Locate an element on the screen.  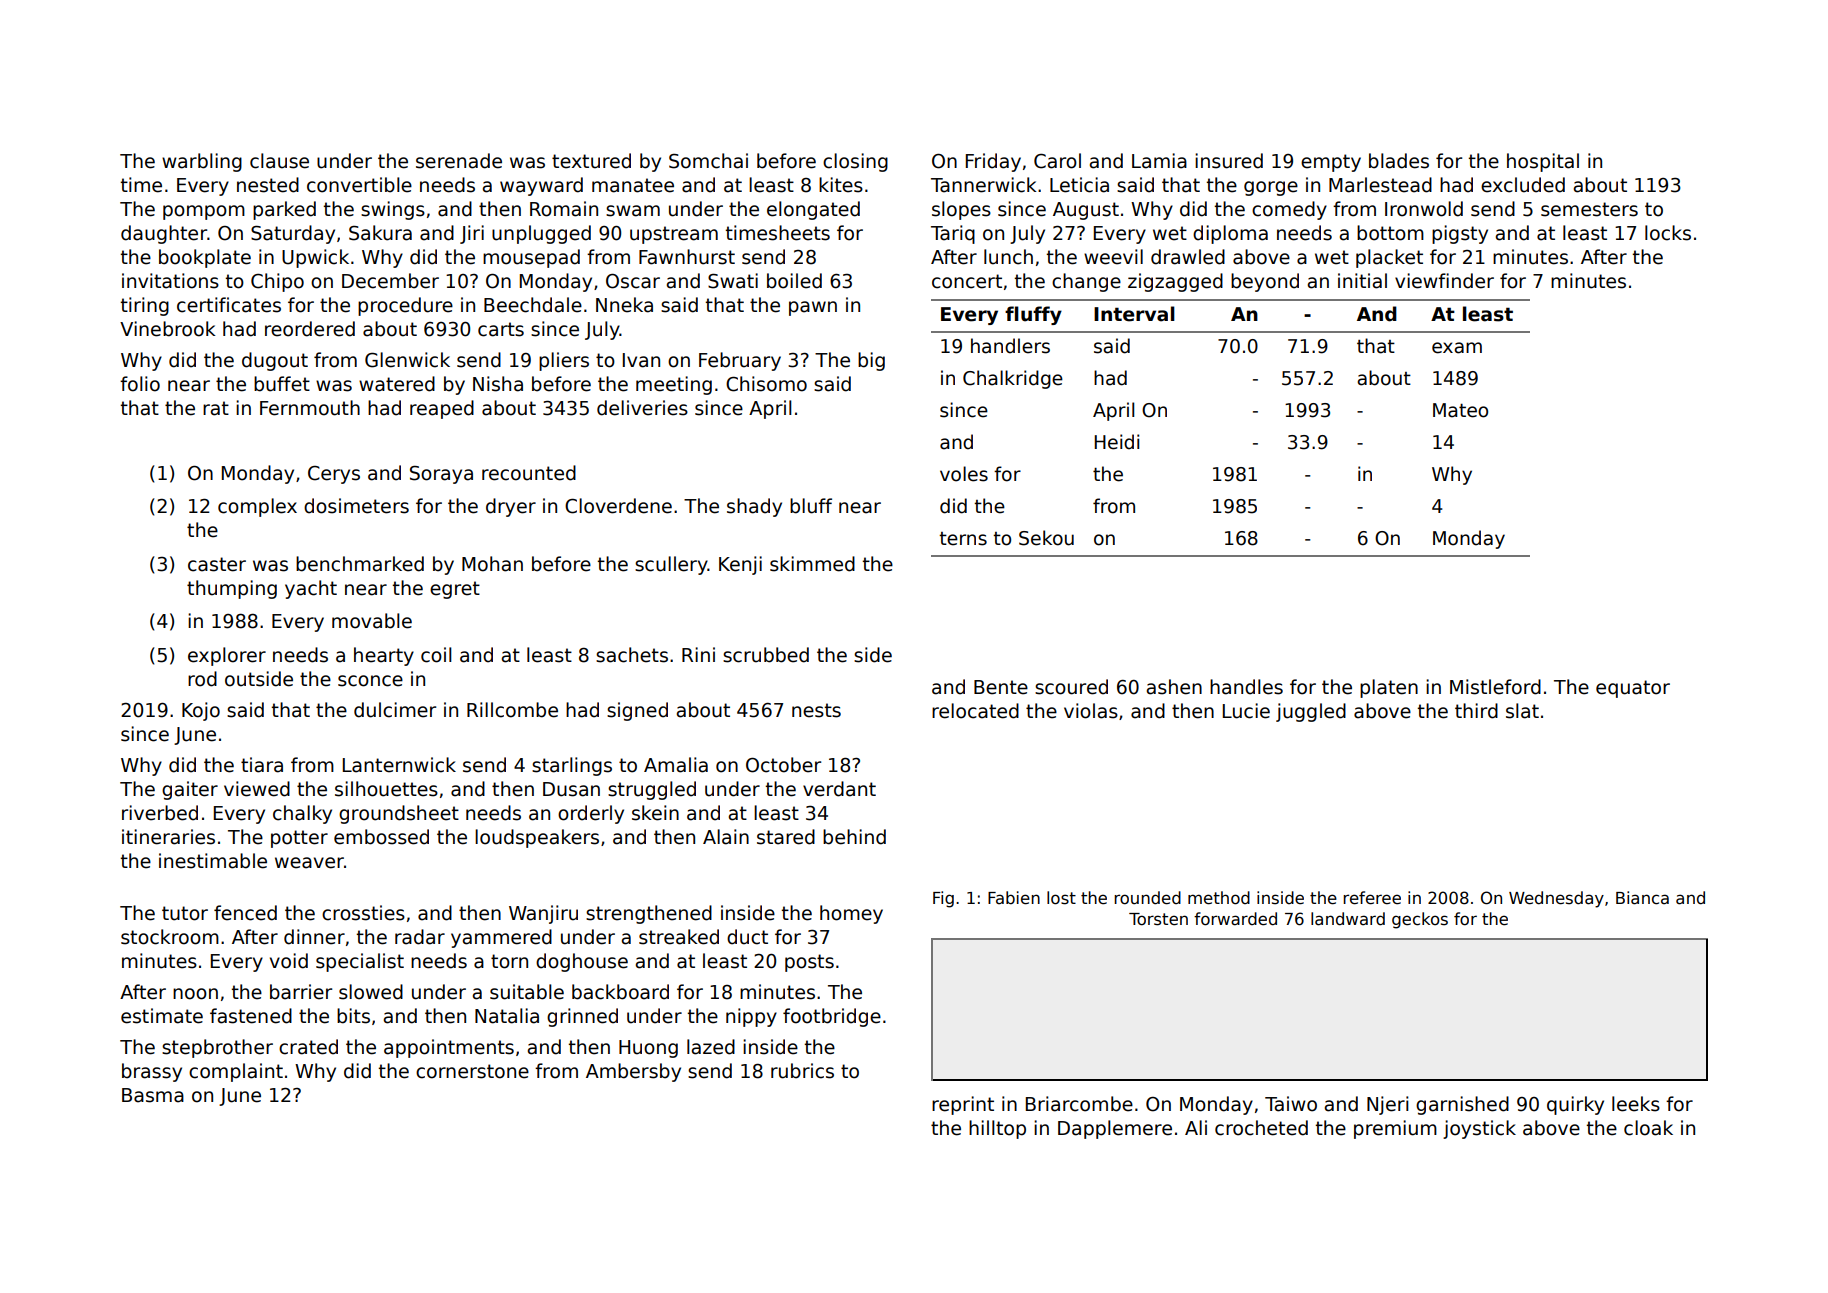
terns is located at coordinates (963, 539).
